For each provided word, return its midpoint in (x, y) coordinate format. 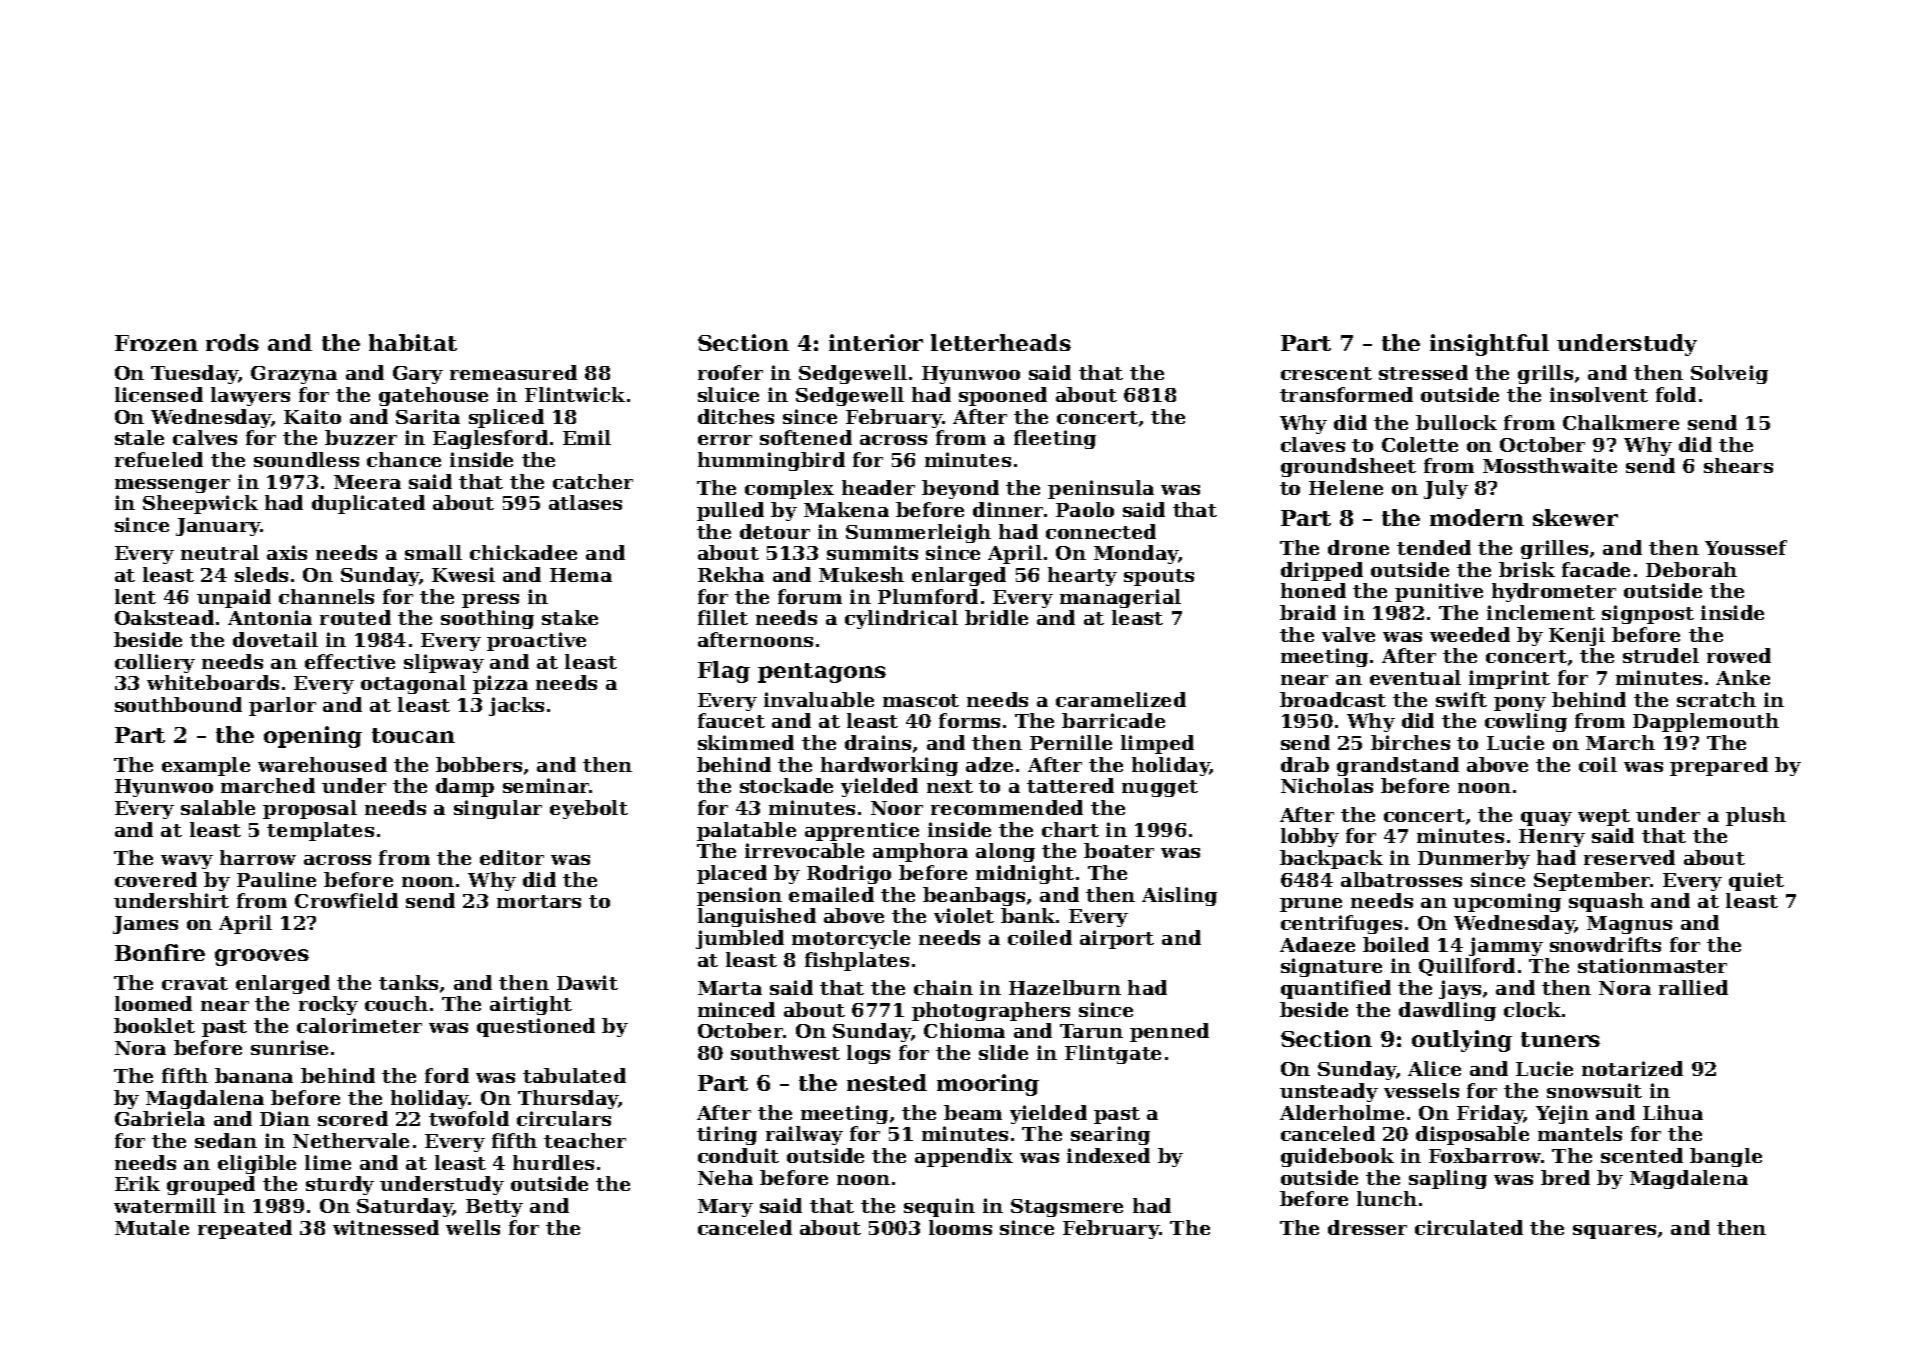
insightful (1489, 345)
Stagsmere (1067, 1208)
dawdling (1447, 1011)
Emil (587, 437)
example (206, 766)
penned (1169, 1032)
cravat (195, 983)
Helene (1346, 487)
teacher (585, 1140)
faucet (731, 720)
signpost (1648, 614)
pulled (730, 511)
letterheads (1001, 342)
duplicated (368, 504)
